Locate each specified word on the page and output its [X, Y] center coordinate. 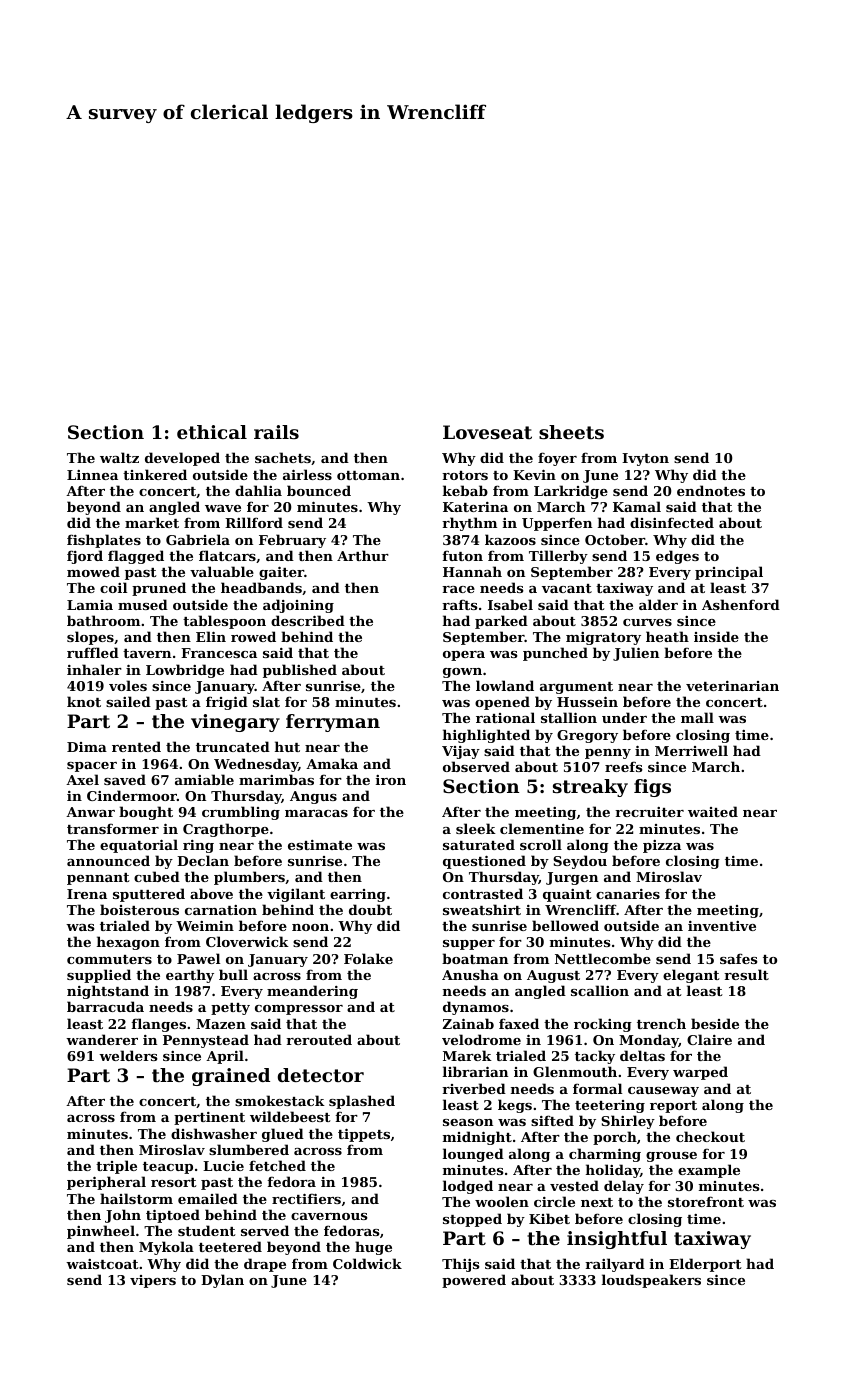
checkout [710, 1136]
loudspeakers [651, 1281]
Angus [313, 797]
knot [84, 701]
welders [128, 1055]
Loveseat [487, 432]
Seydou [580, 862]
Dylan [222, 1281]
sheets [571, 432]
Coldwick [367, 1263]
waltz [119, 457]
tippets [364, 1135]
